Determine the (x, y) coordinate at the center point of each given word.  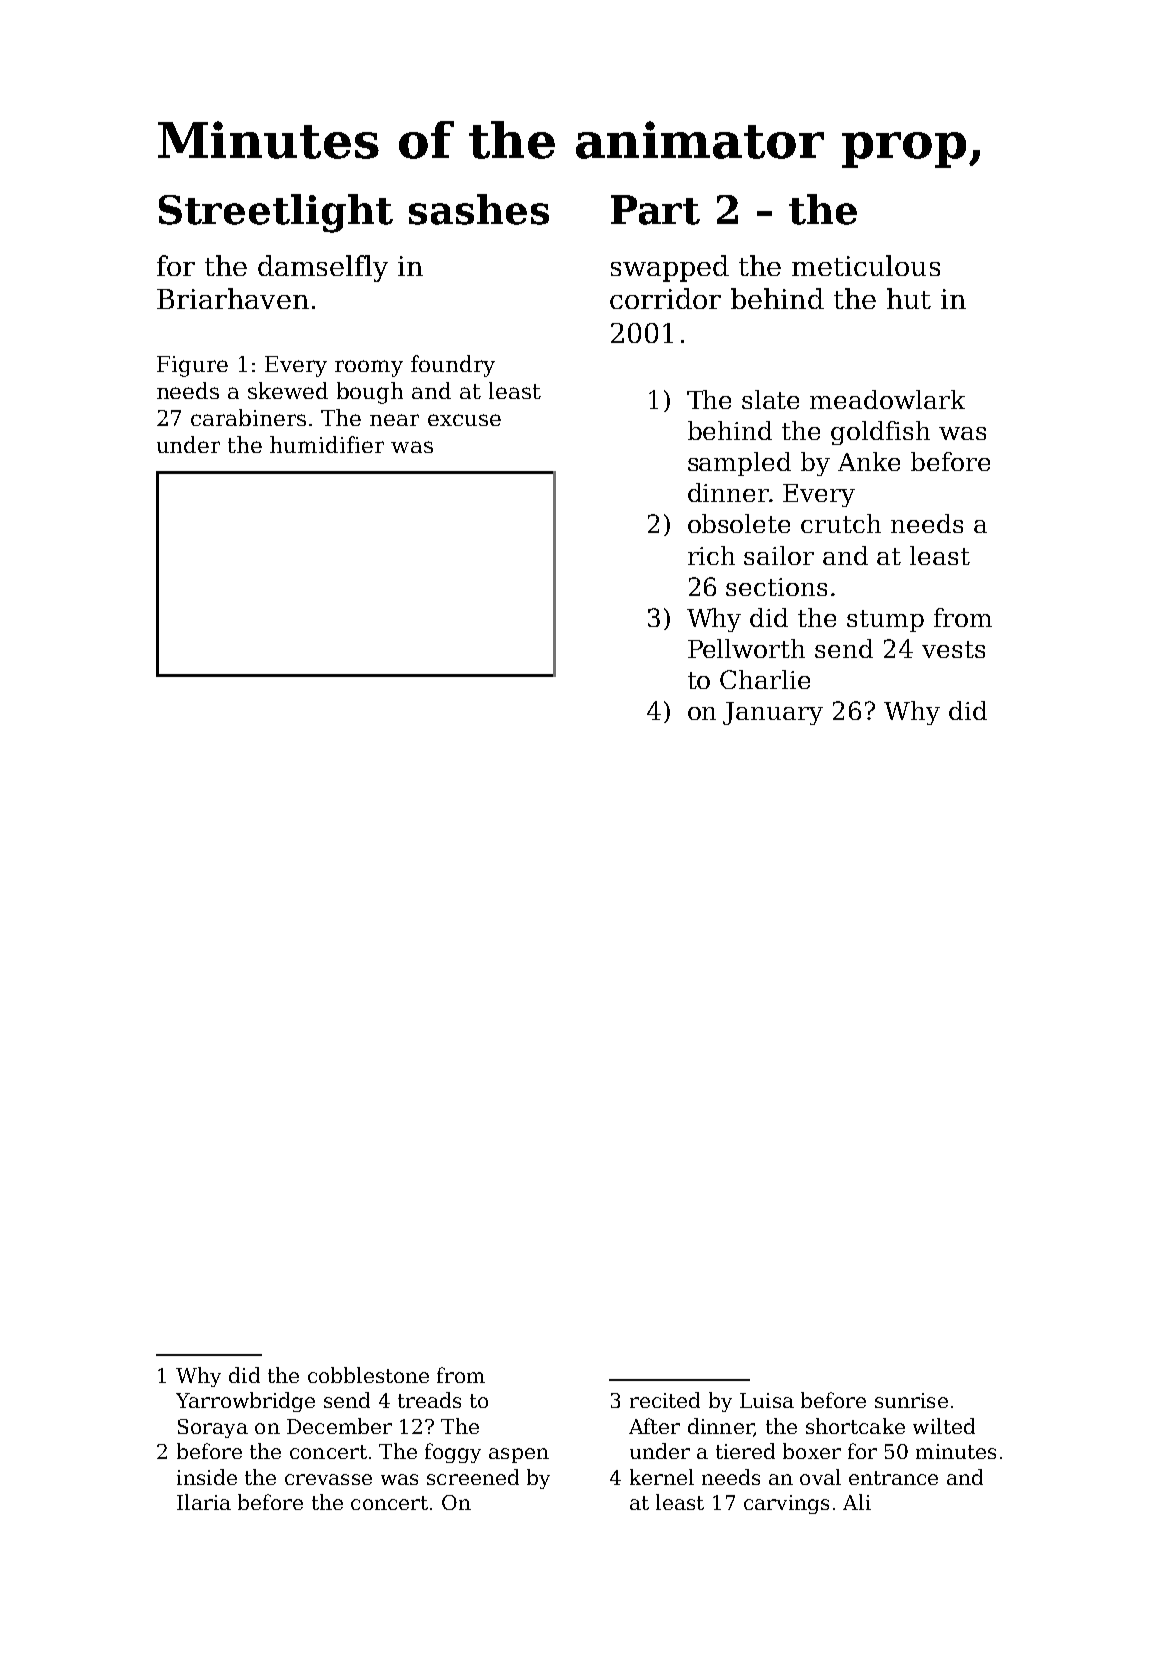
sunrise (911, 1400)
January (773, 713)
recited (665, 1400)
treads (429, 1400)
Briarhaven (233, 298)
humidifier (327, 444)
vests (953, 649)
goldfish (880, 433)
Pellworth (746, 648)
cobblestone (368, 1375)
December (339, 1426)
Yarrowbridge (245, 1402)
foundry (453, 366)
